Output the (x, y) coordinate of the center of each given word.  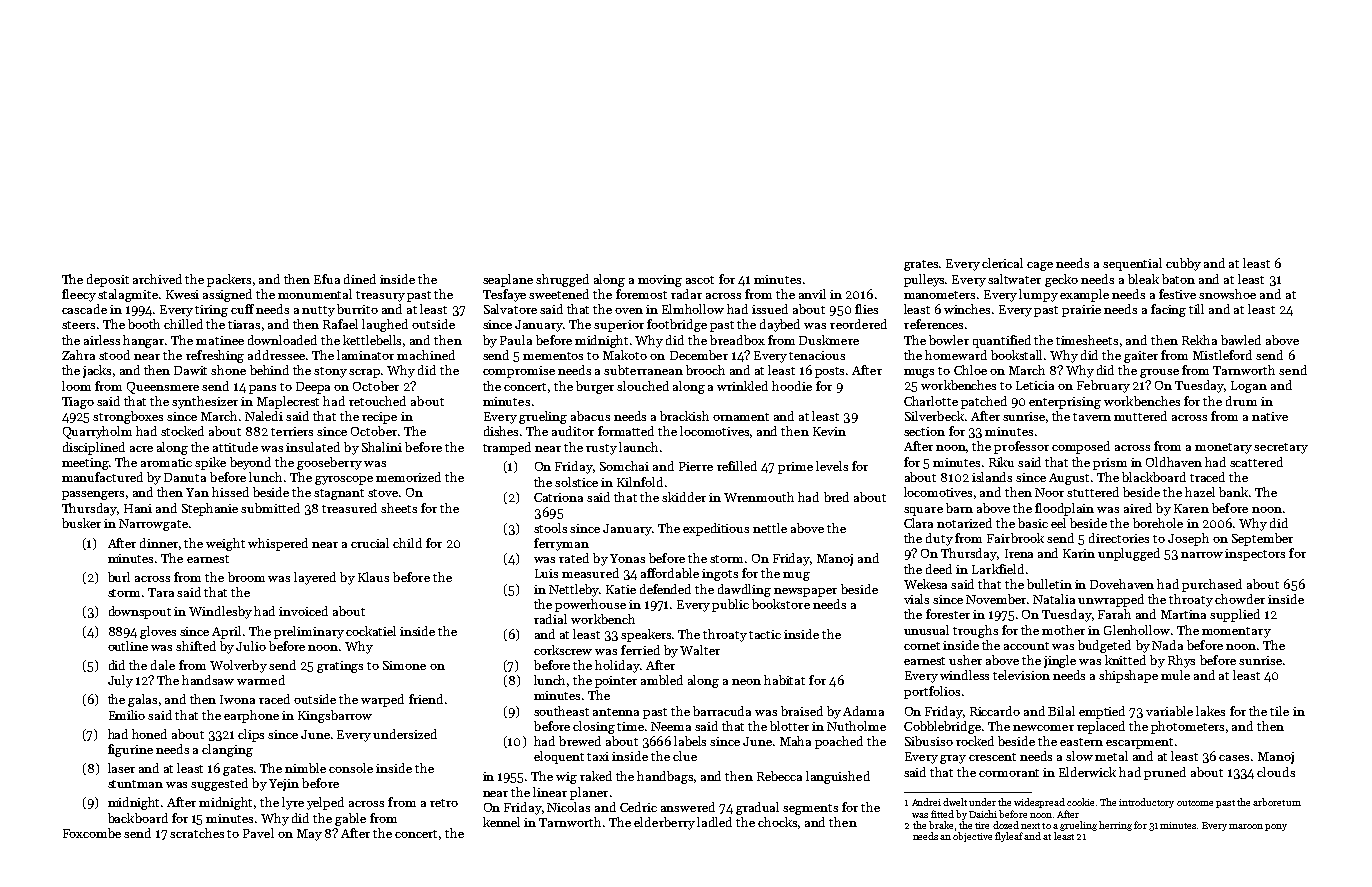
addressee (276, 355)
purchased (1212, 585)
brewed (580, 741)
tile (1279, 711)
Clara (918, 523)
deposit (108, 280)
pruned (1165, 773)
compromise (519, 372)
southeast (561, 711)
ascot (700, 280)
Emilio (127, 715)
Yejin (284, 785)
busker (81, 523)
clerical (1002, 263)
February (1103, 386)
